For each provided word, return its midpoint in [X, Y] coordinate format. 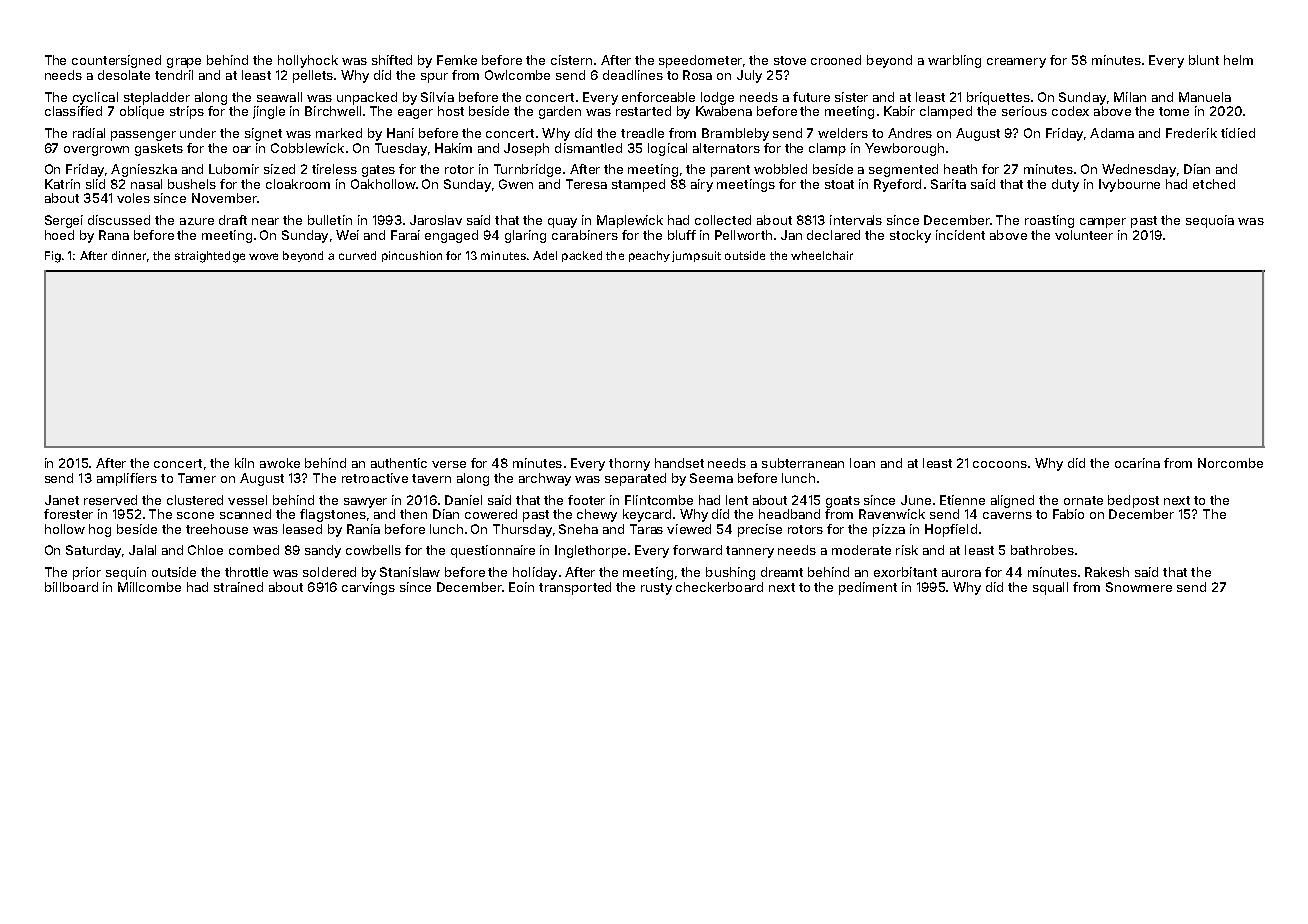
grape [184, 63]
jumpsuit [696, 256]
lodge [717, 98]
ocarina [1137, 463]
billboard [71, 587]
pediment [868, 588]
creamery [1016, 63]
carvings [368, 588]
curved [357, 255]
